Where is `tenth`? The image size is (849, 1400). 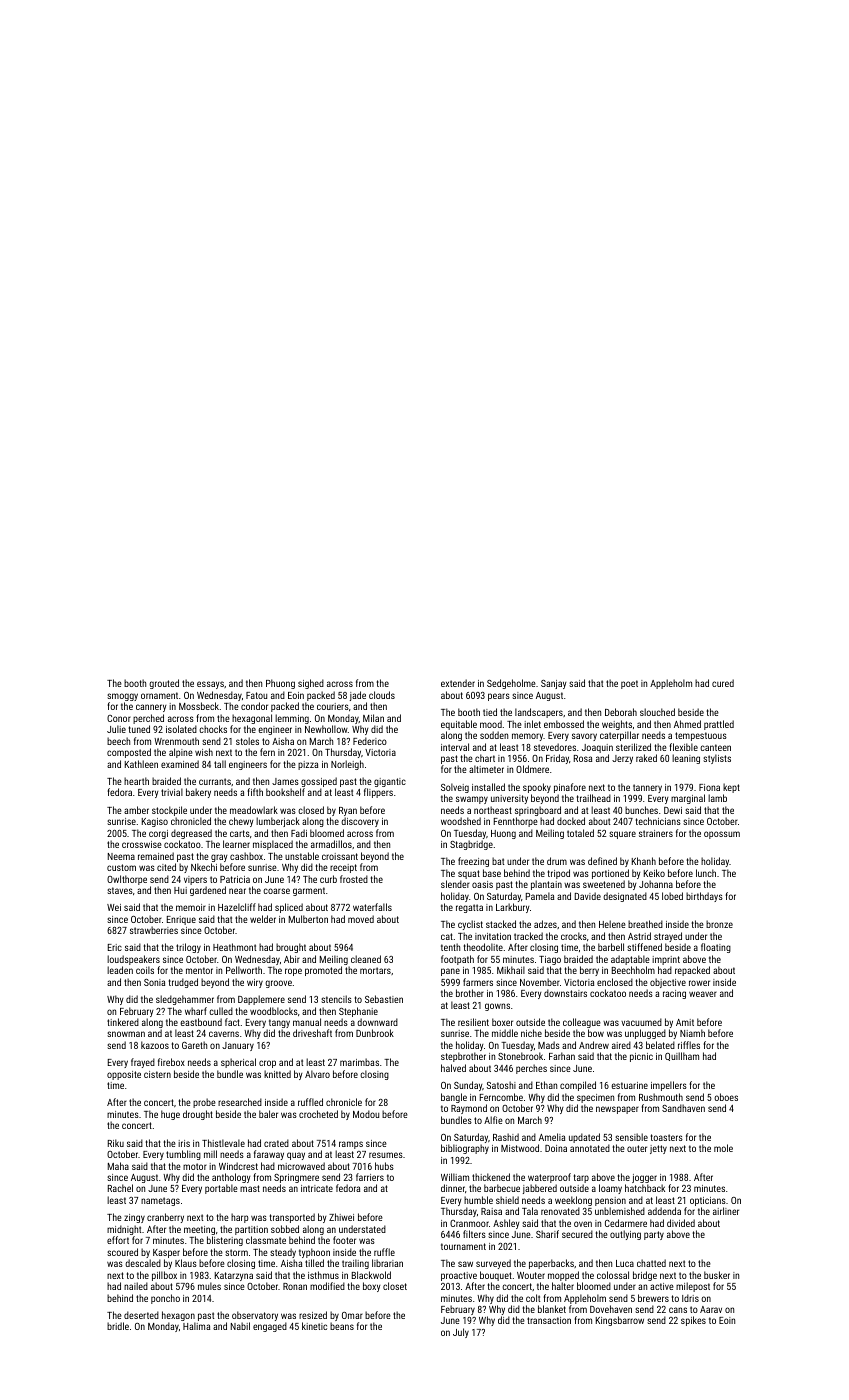
tenth is located at coordinates (450, 947).
